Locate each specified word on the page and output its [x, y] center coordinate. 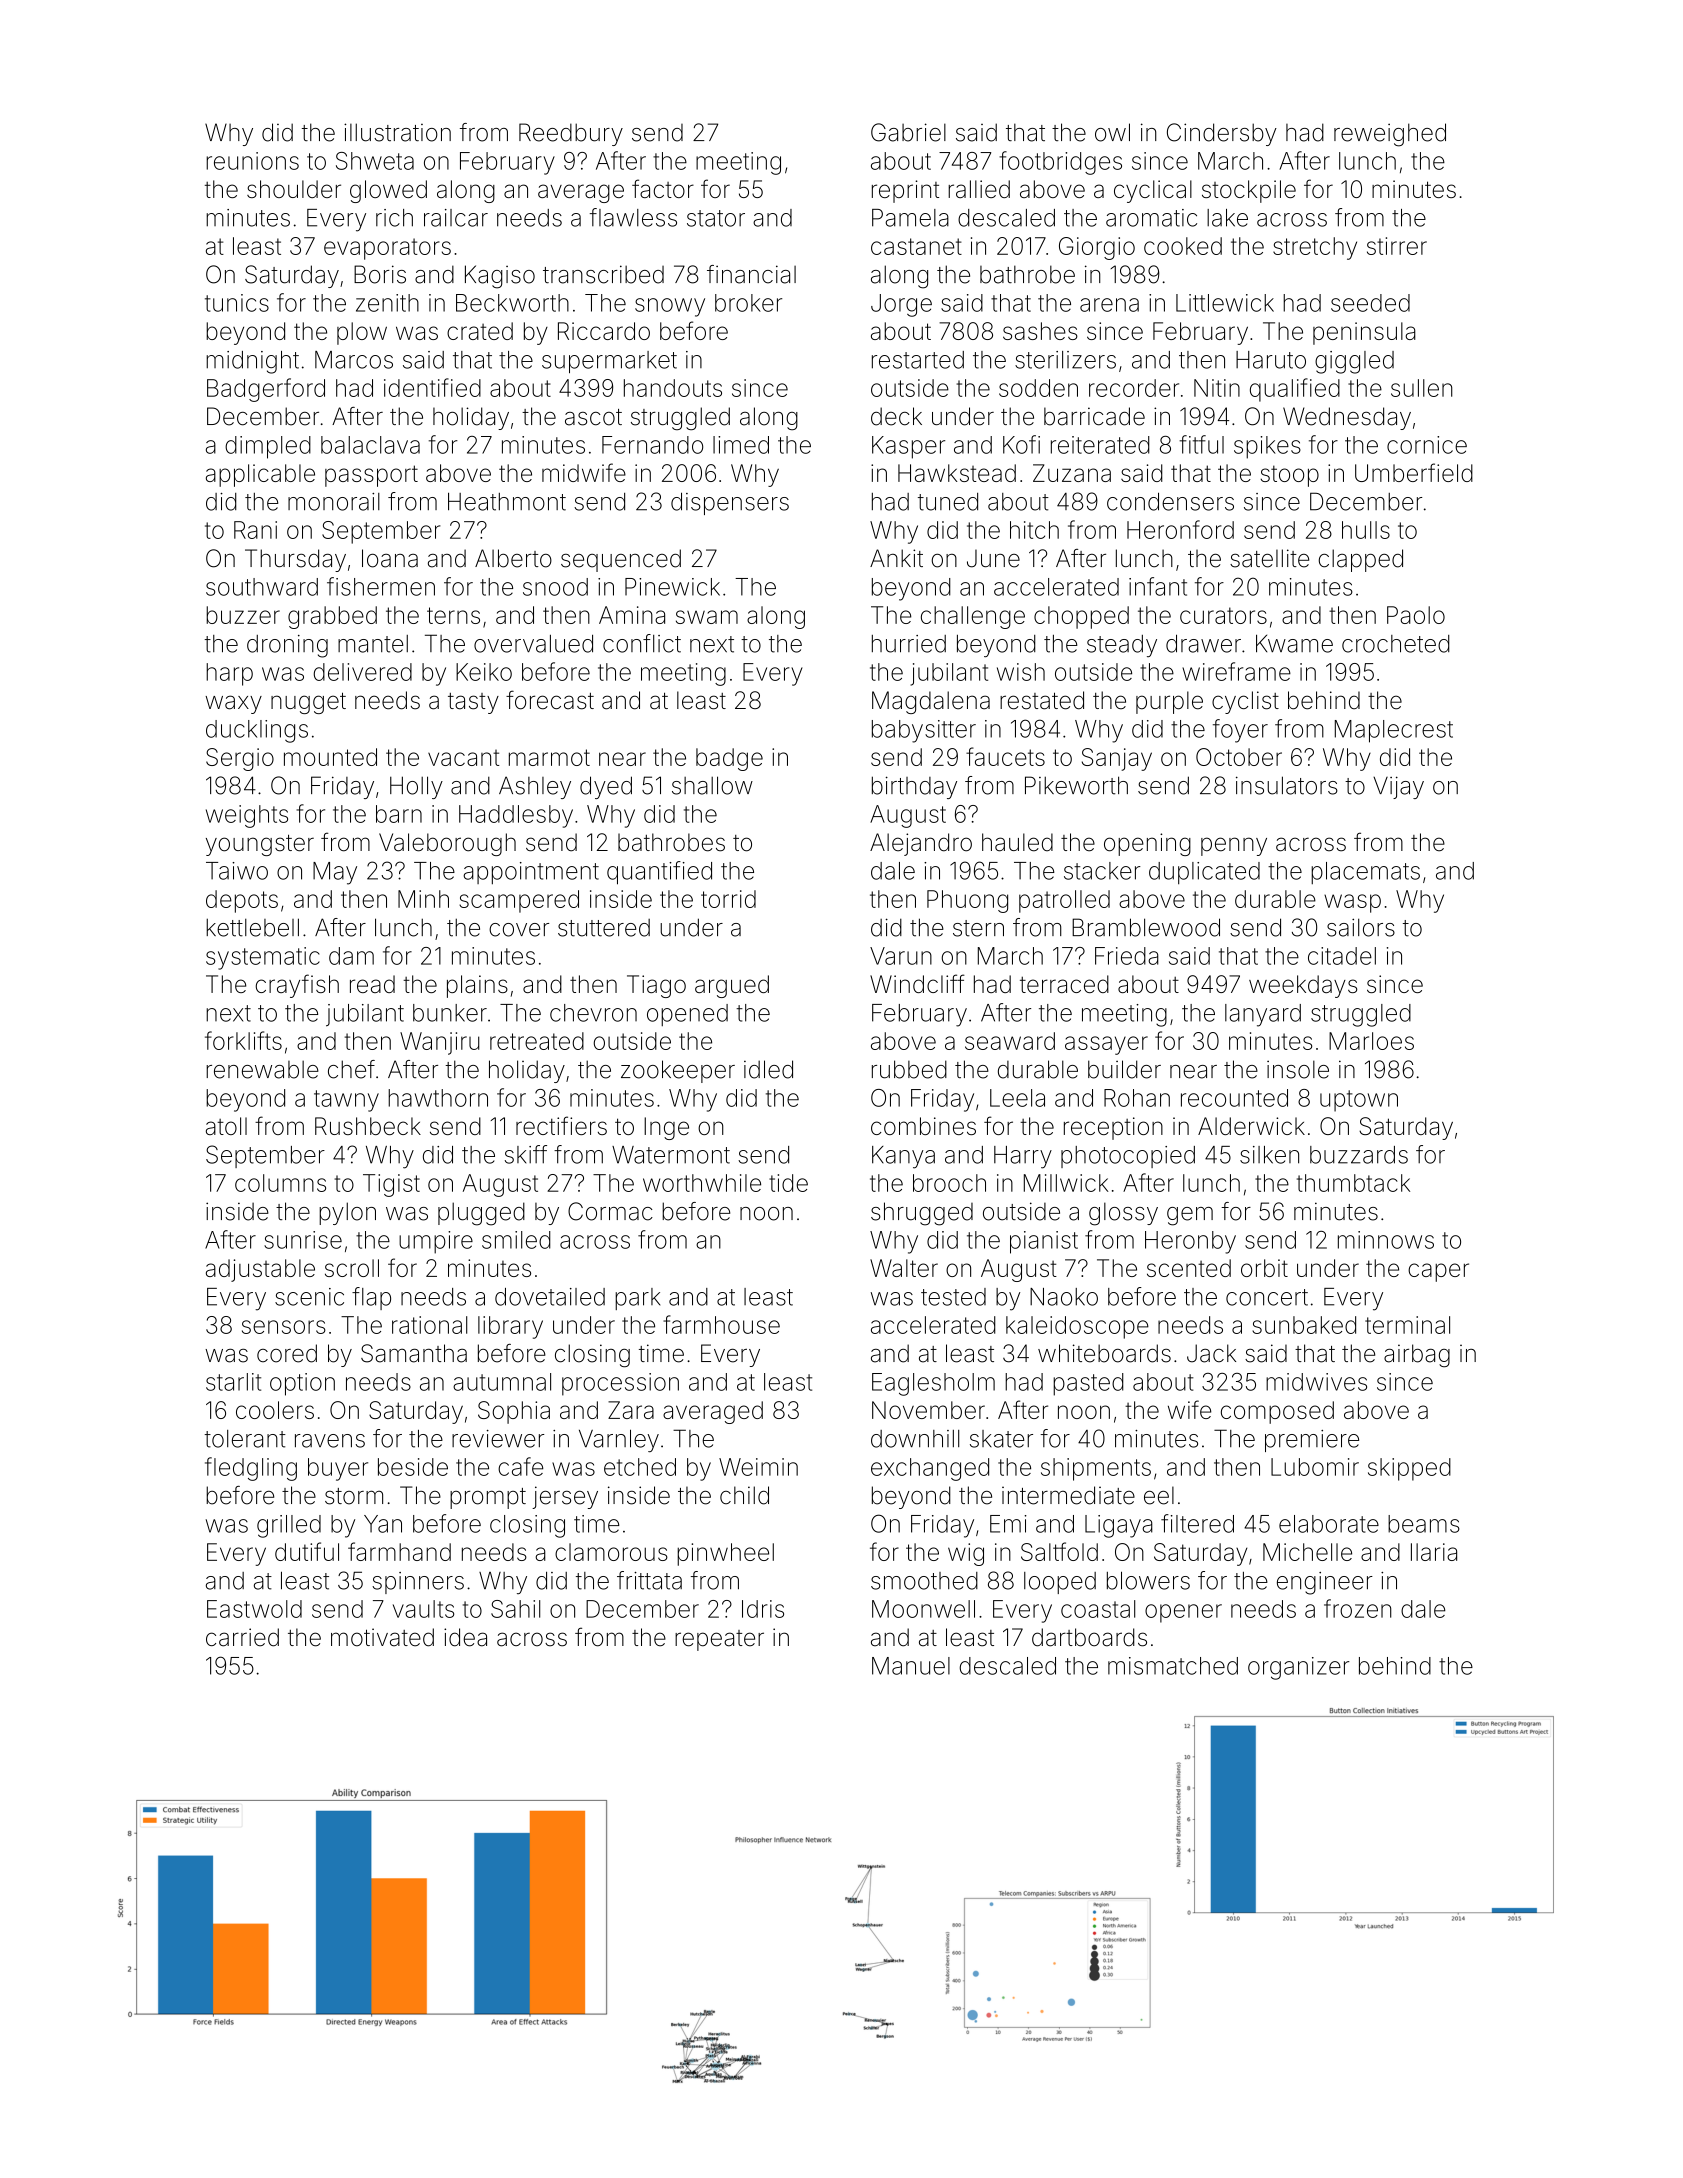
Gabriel [908, 132]
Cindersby [1222, 134]
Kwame [1294, 643]
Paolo [1416, 615]
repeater [719, 1640]
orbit [1264, 1268]
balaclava [370, 445]
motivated [382, 1637]
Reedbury [571, 134]
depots [242, 901]
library [510, 1327]
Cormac [610, 1211]
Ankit [896, 558]
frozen [1358, 1608]
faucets [1005, 756]
